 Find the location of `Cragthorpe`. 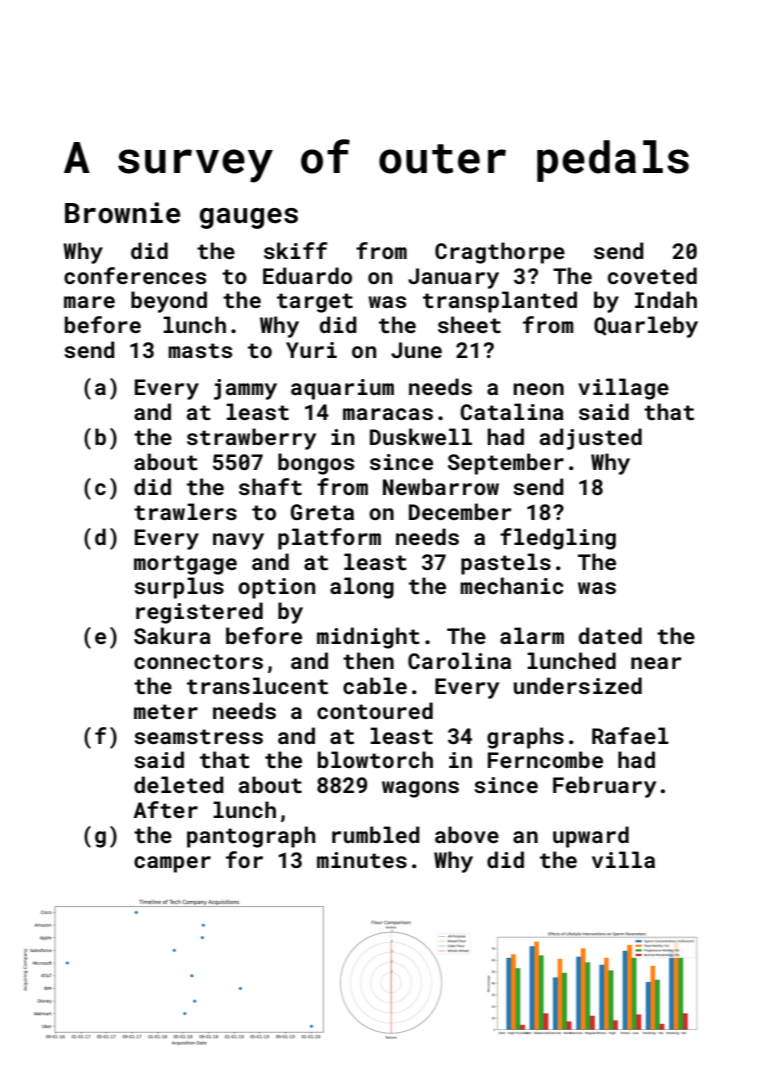

Cragthorpe is located at coordinates (500, 253).
